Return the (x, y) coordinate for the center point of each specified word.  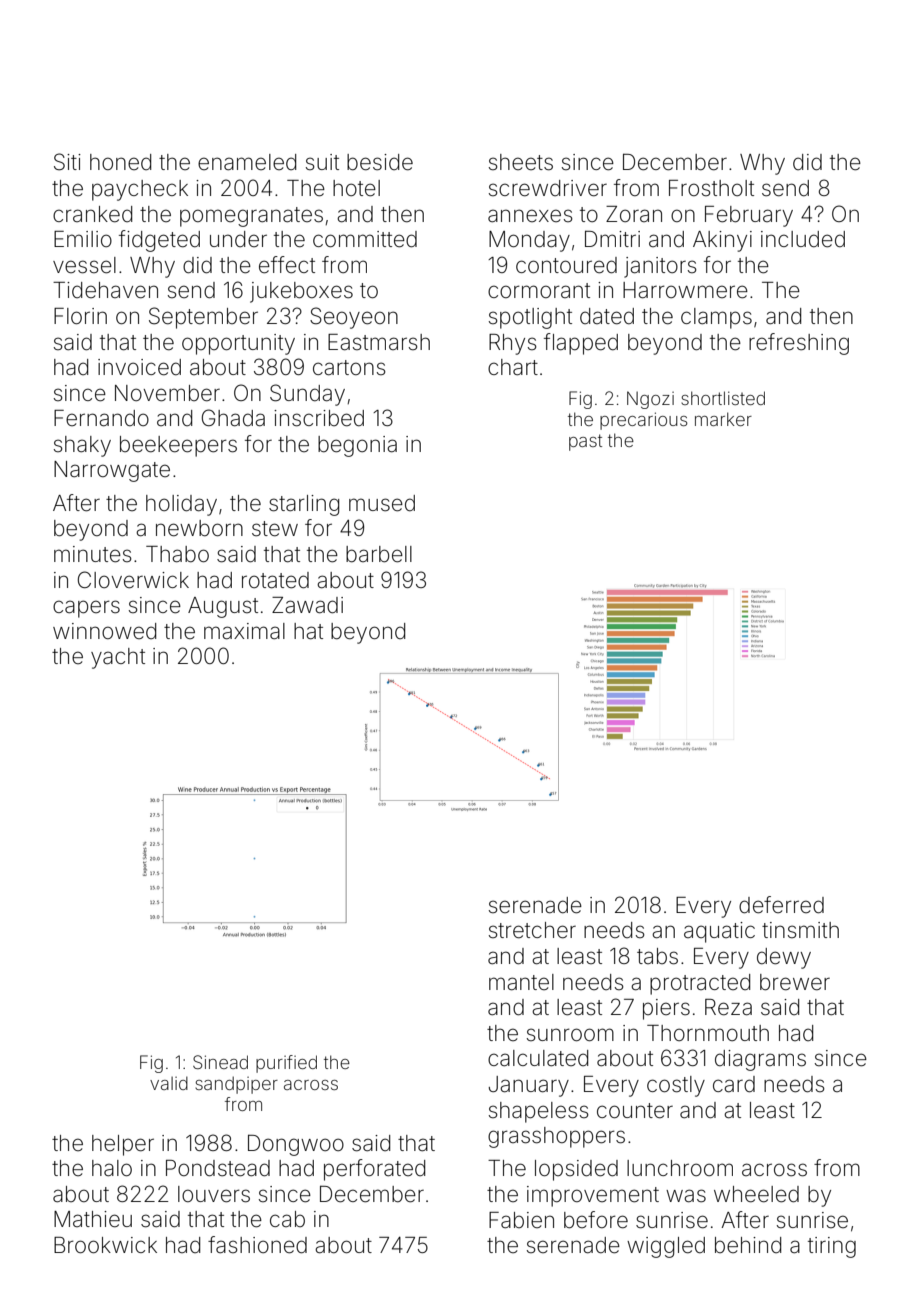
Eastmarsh (379, 342)
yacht (118, 658)
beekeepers (178, 446)
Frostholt (711, 188)
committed (365, 239)
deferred (781, 905)
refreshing (799, 344)
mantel (521, 982)
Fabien (521, 1220)
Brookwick (105, 1245)
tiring (832, 1247)
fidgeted (159, 241)
